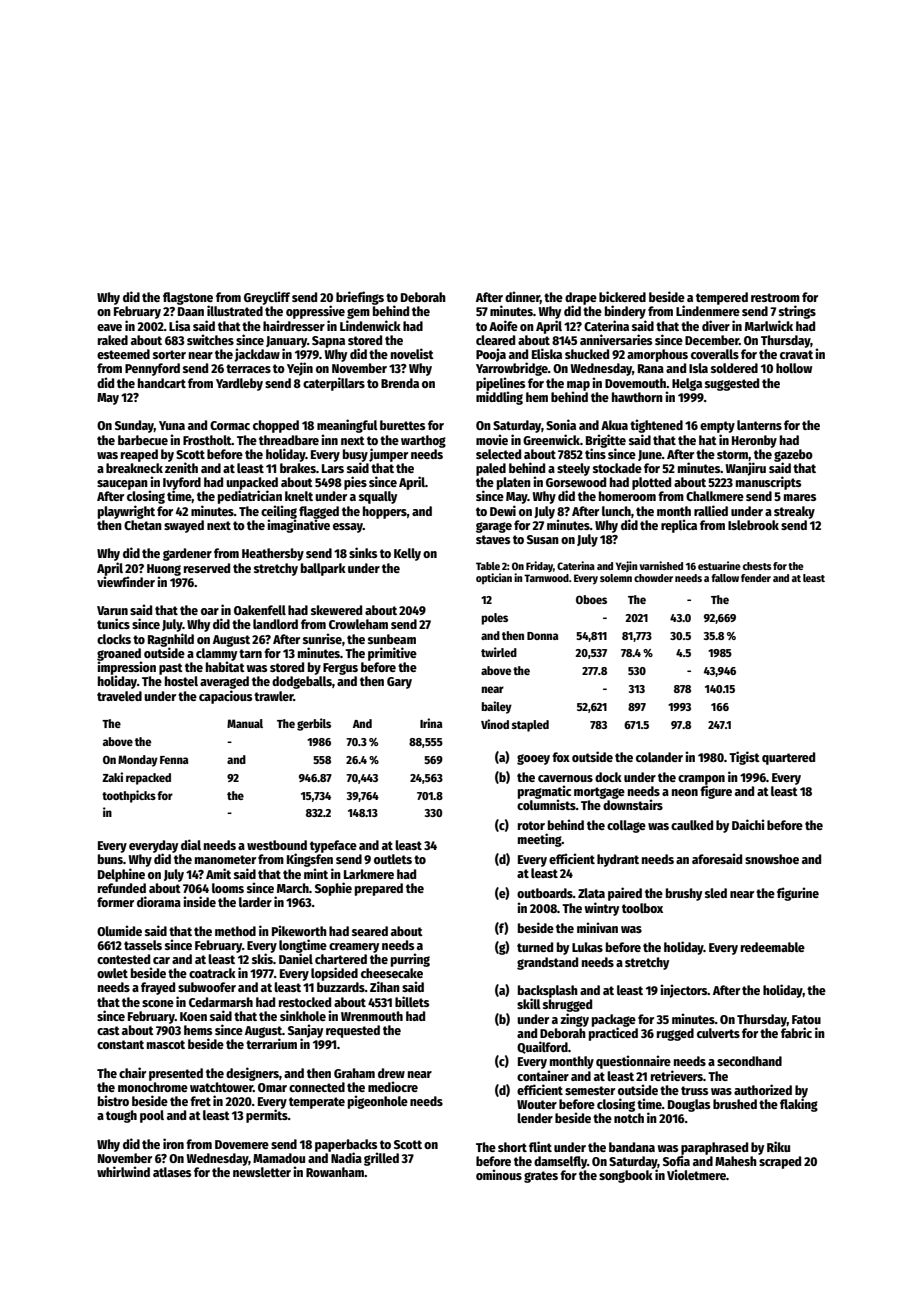 This screenshot has height=1308, width=924. I want to click on Donna, so click(542, 636).
